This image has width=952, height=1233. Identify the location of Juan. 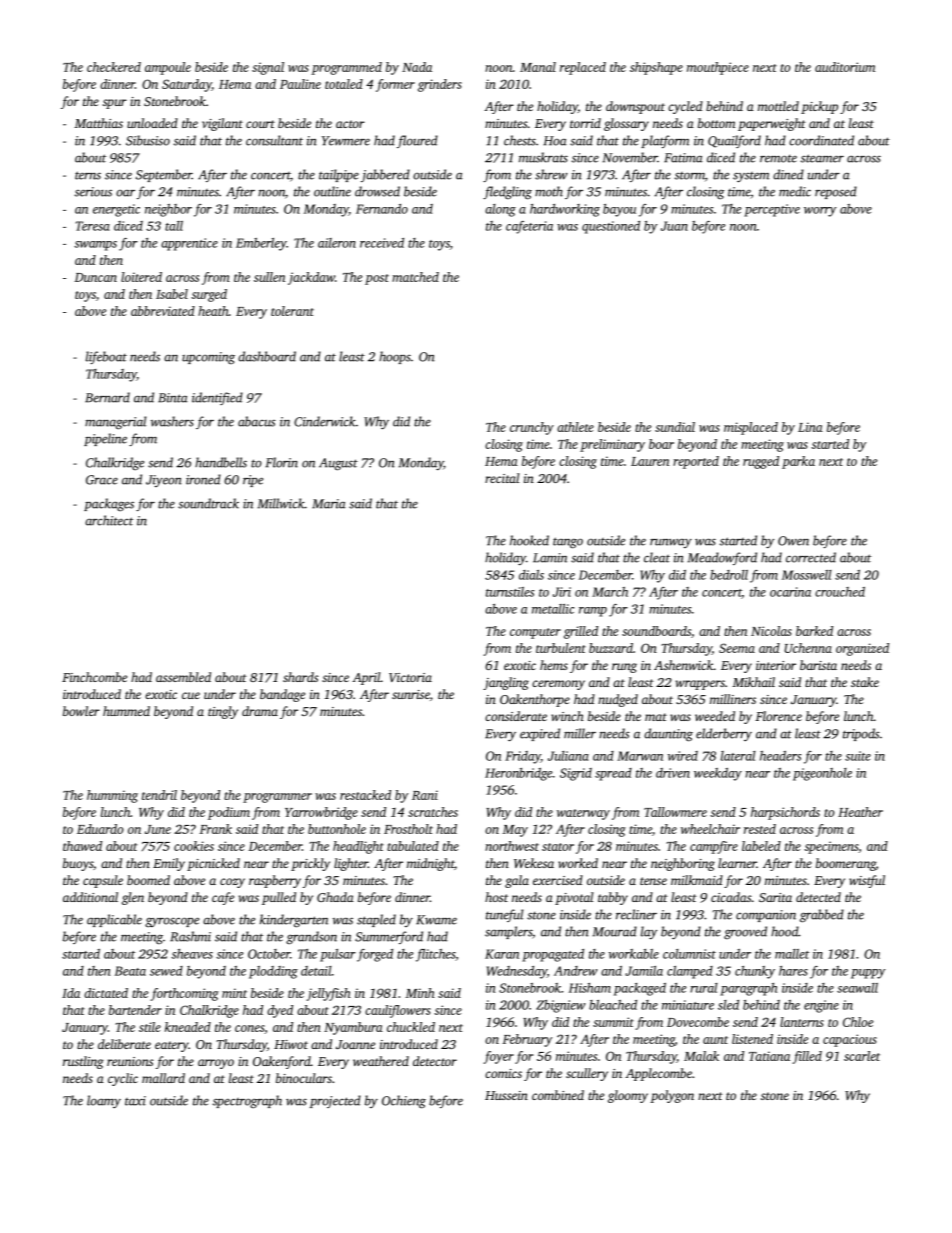
(674, 226).
